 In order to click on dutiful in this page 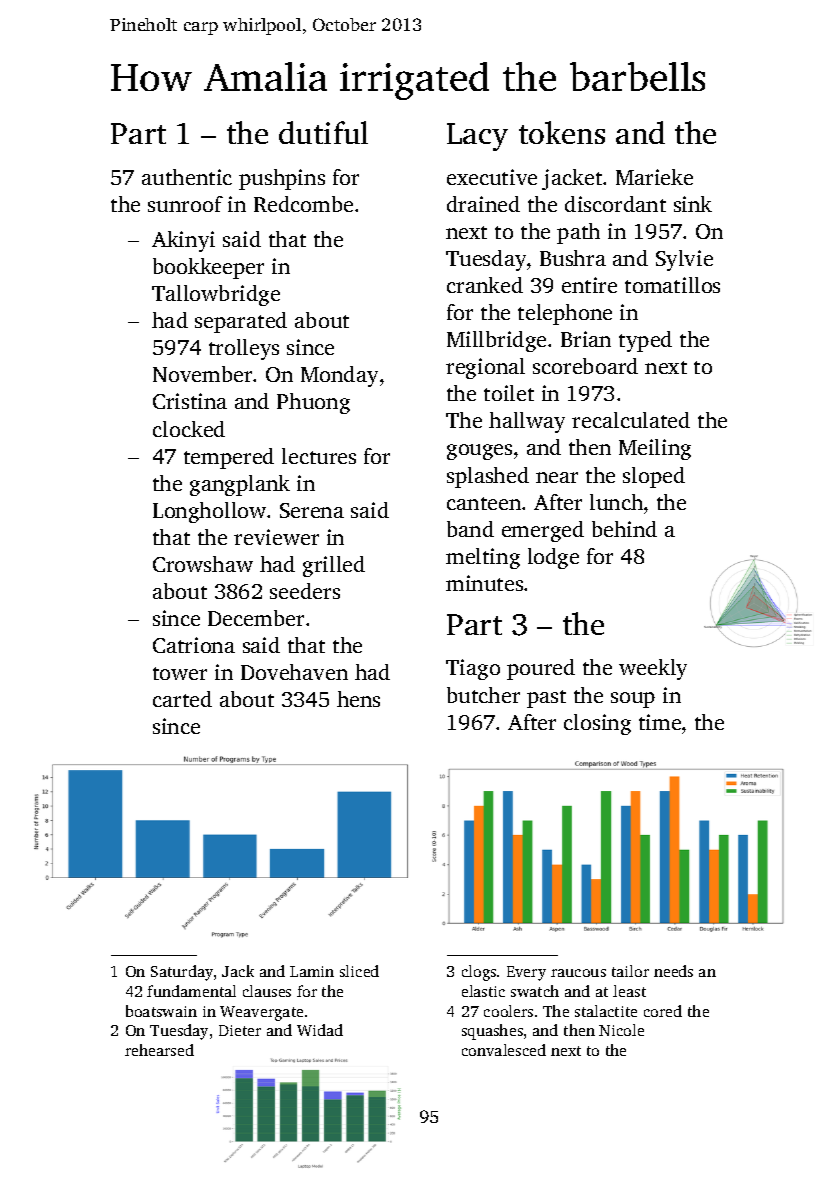, I will do `click(323, 132)`.
